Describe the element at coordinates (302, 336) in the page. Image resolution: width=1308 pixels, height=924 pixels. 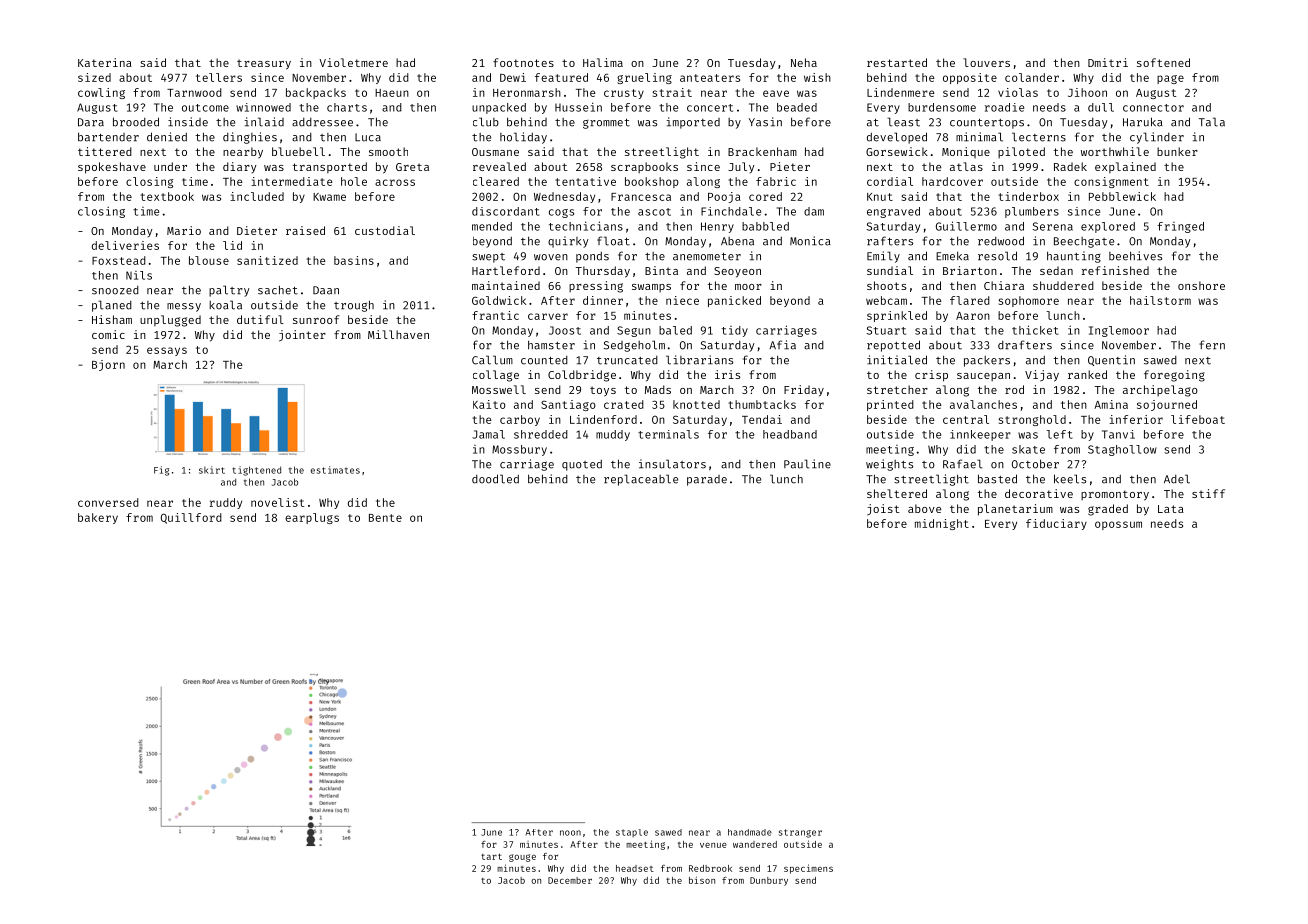
I see `jointer` at that location.
